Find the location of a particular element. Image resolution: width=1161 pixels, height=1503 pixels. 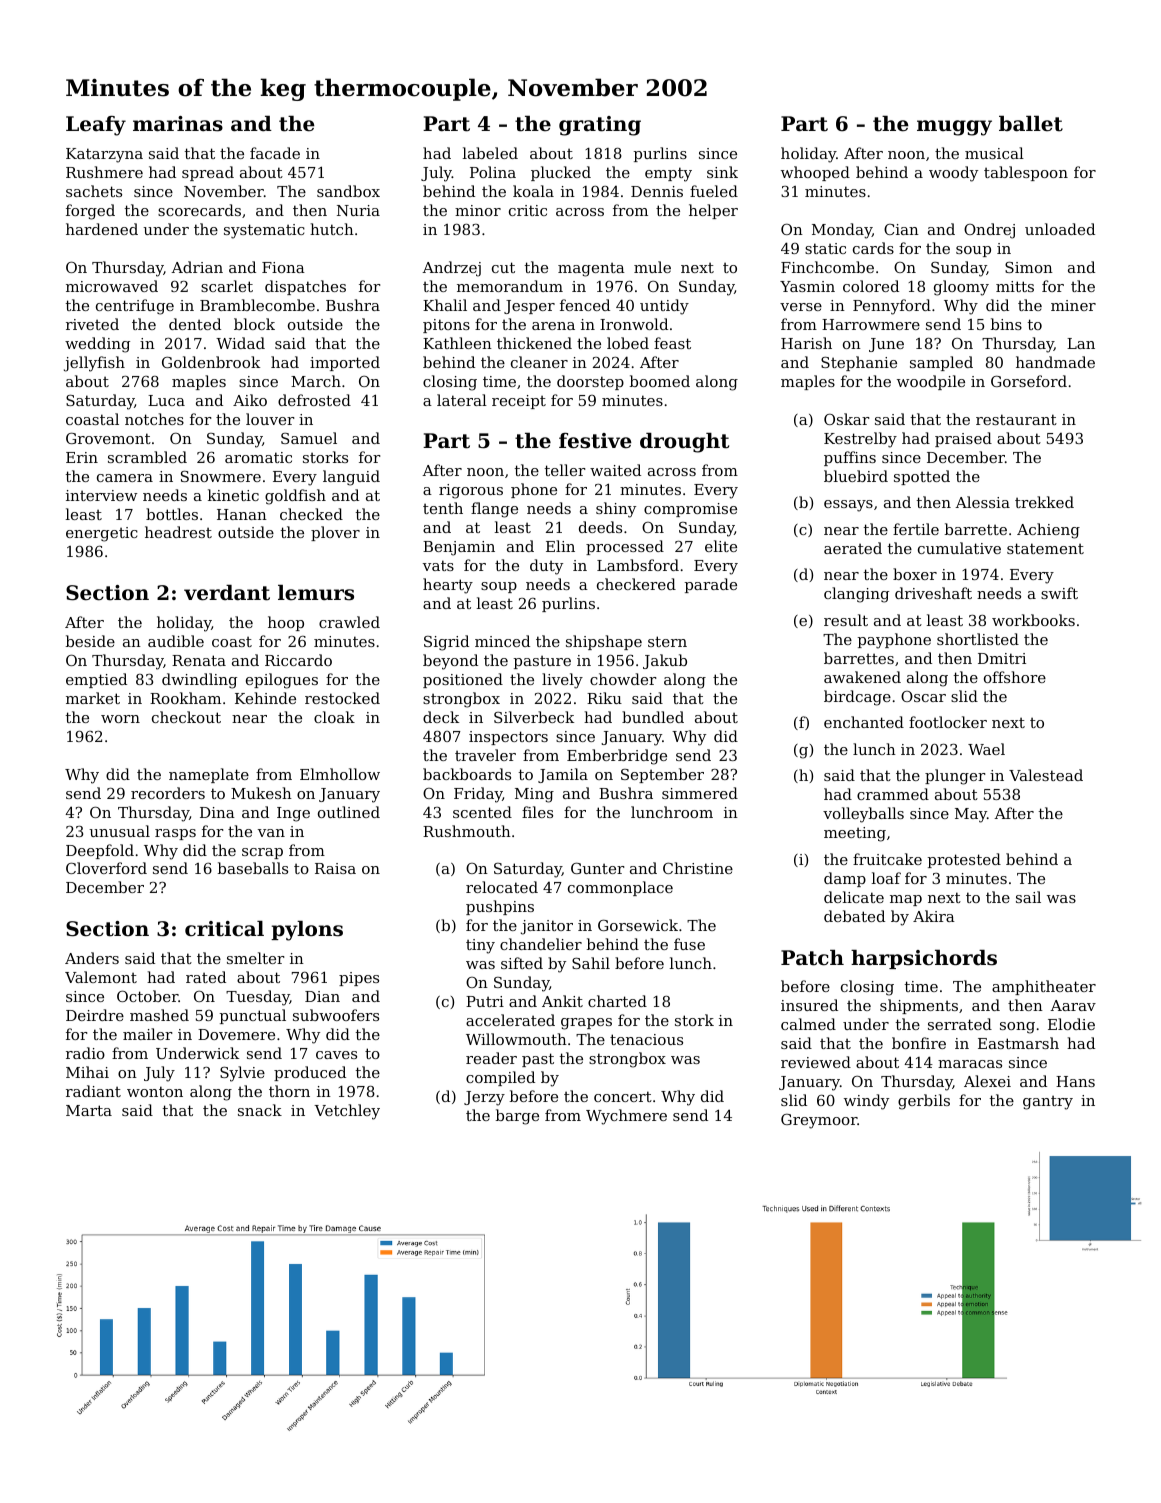

handmade is located at coordinates (1055, 362).
